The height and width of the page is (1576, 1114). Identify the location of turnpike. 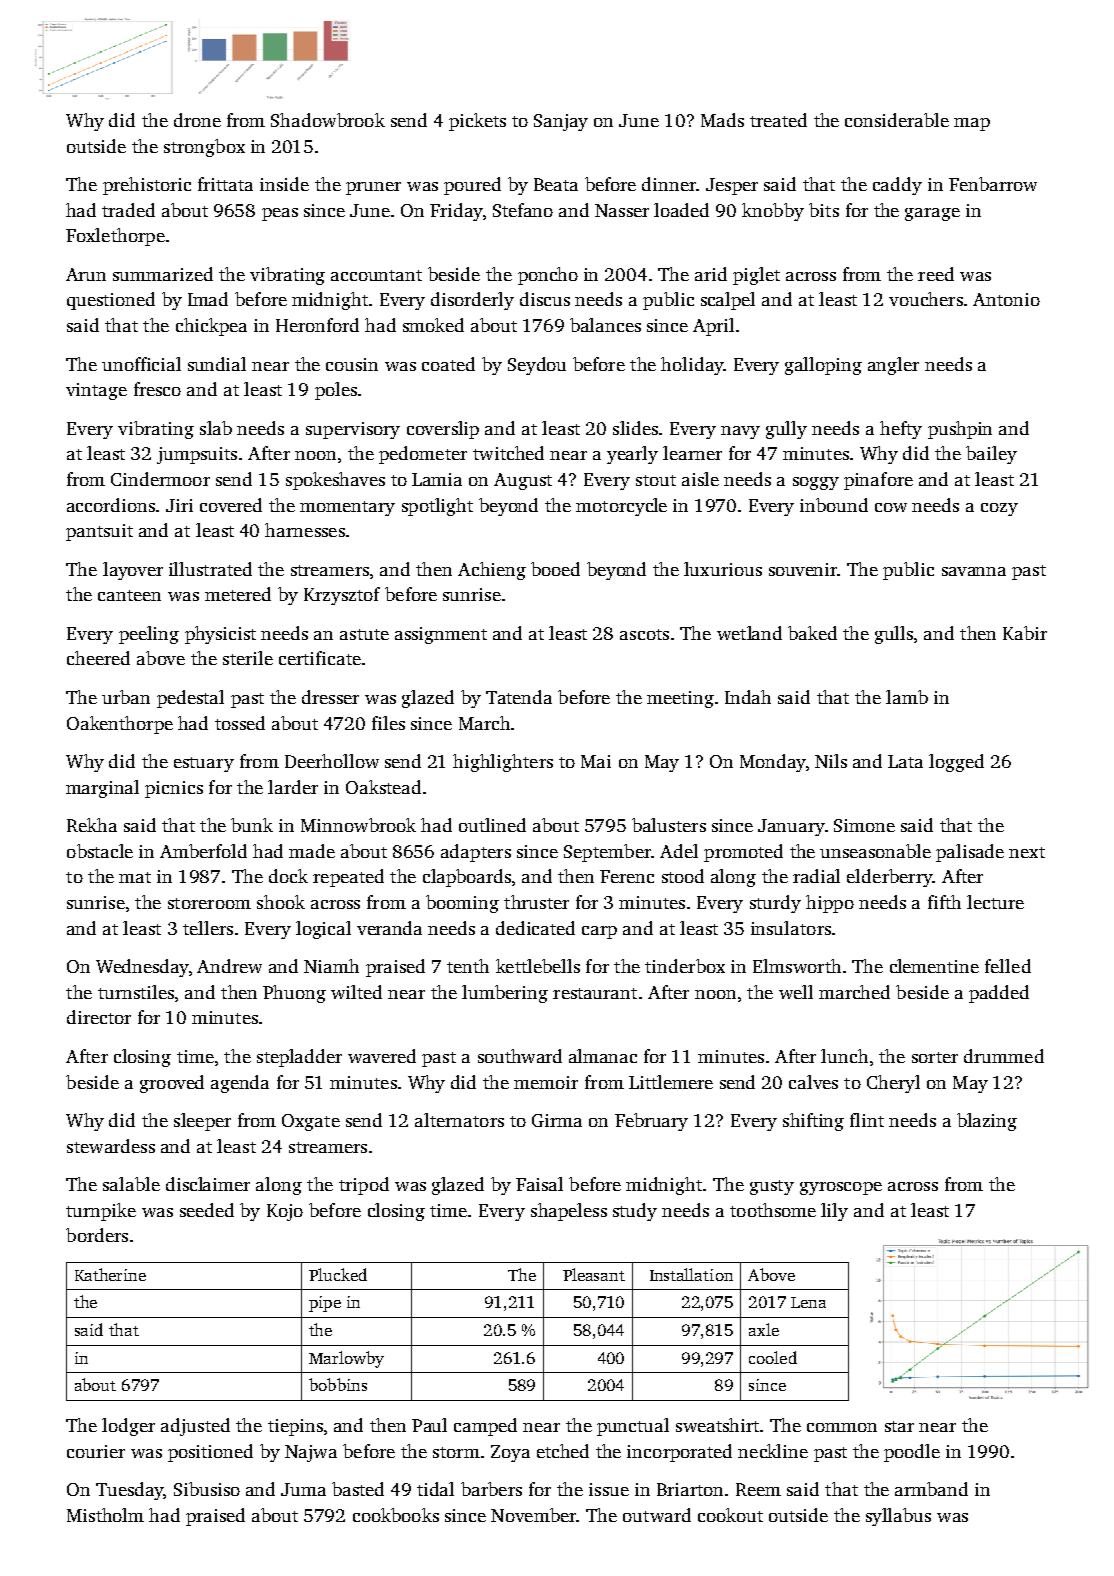
(101, 1212).
